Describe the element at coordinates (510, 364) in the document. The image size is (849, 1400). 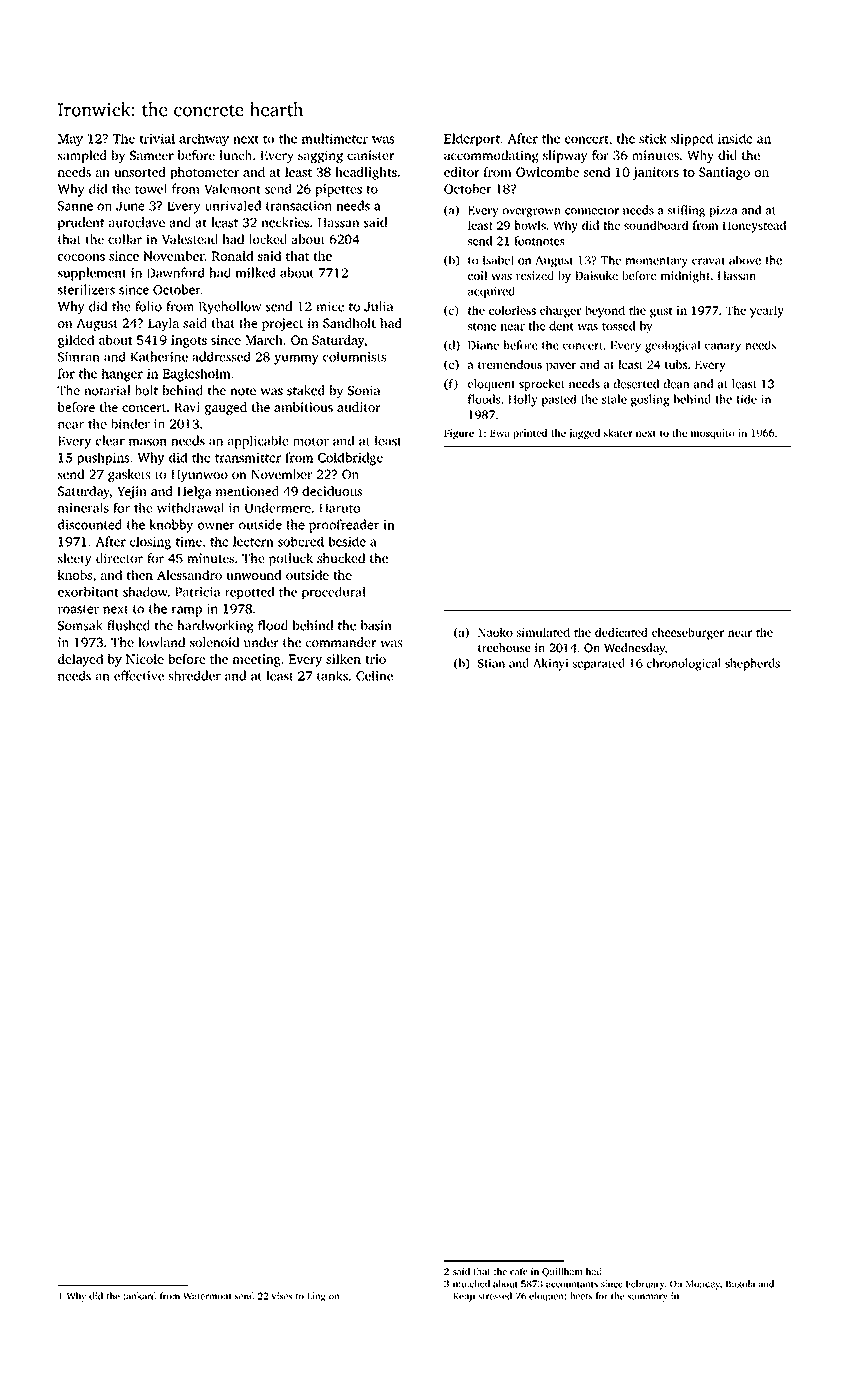
I see `tremendous` at that location.
